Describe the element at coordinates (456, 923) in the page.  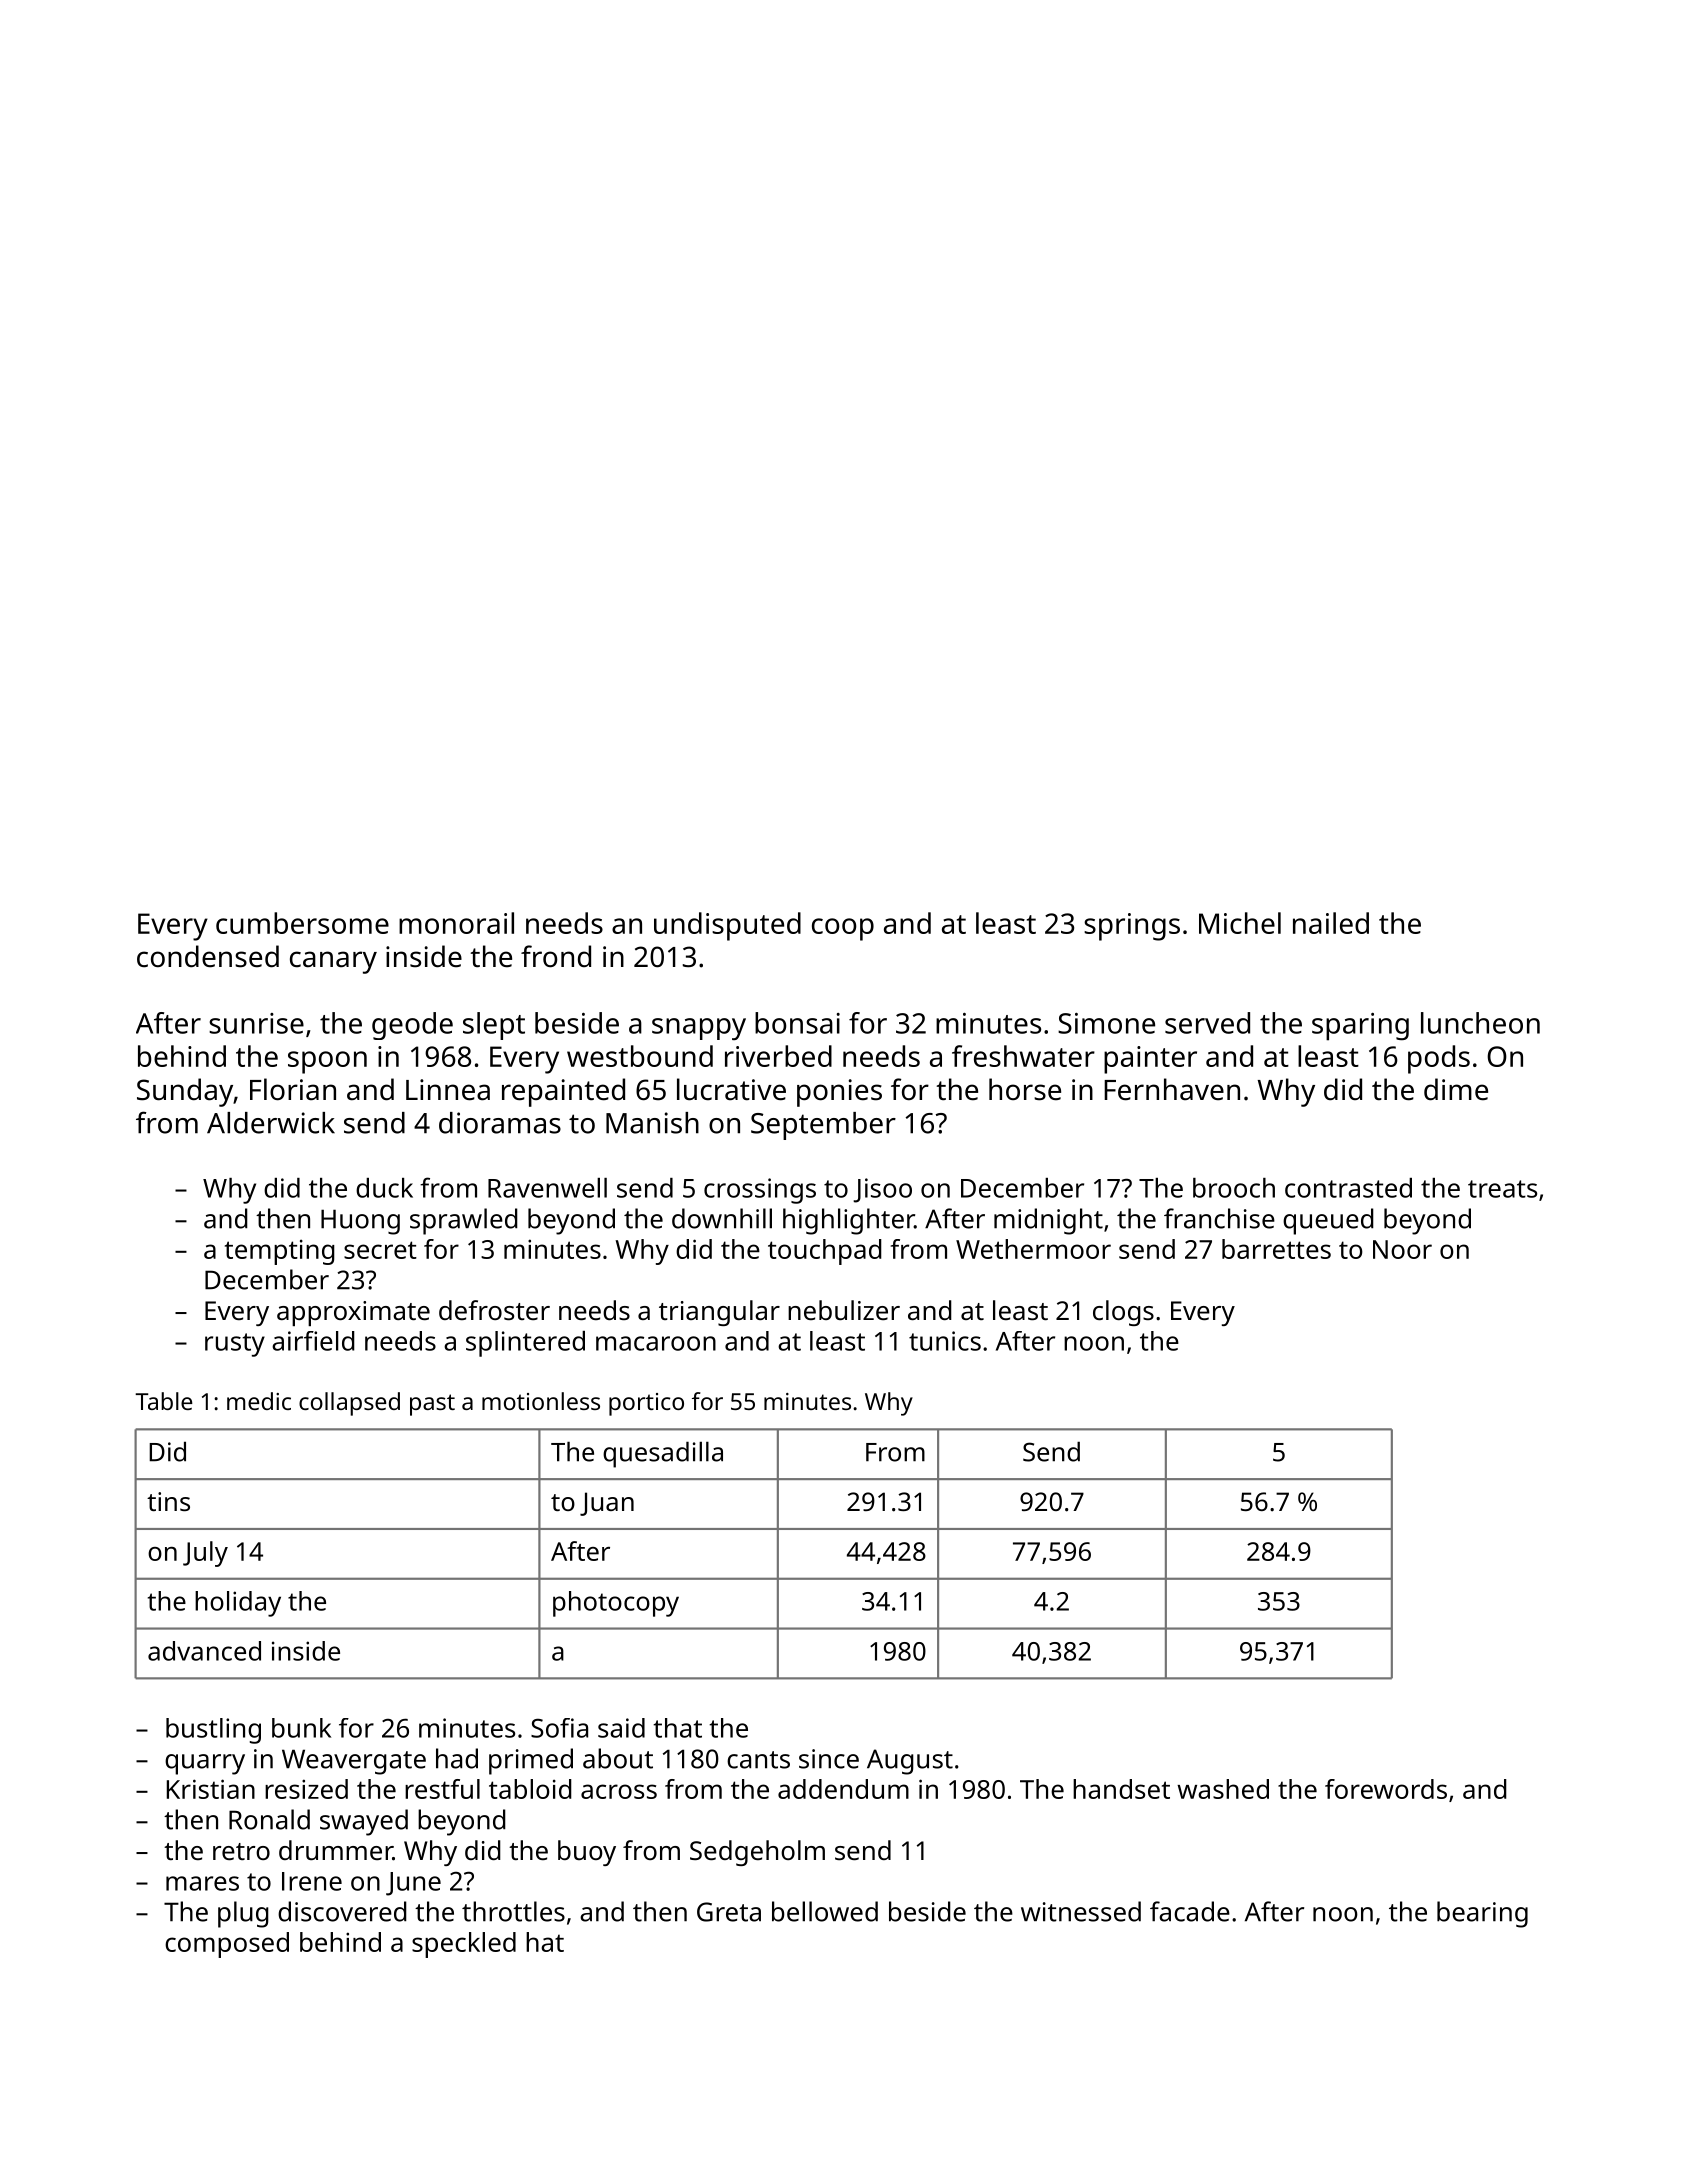
I see `monorail` at that location.
